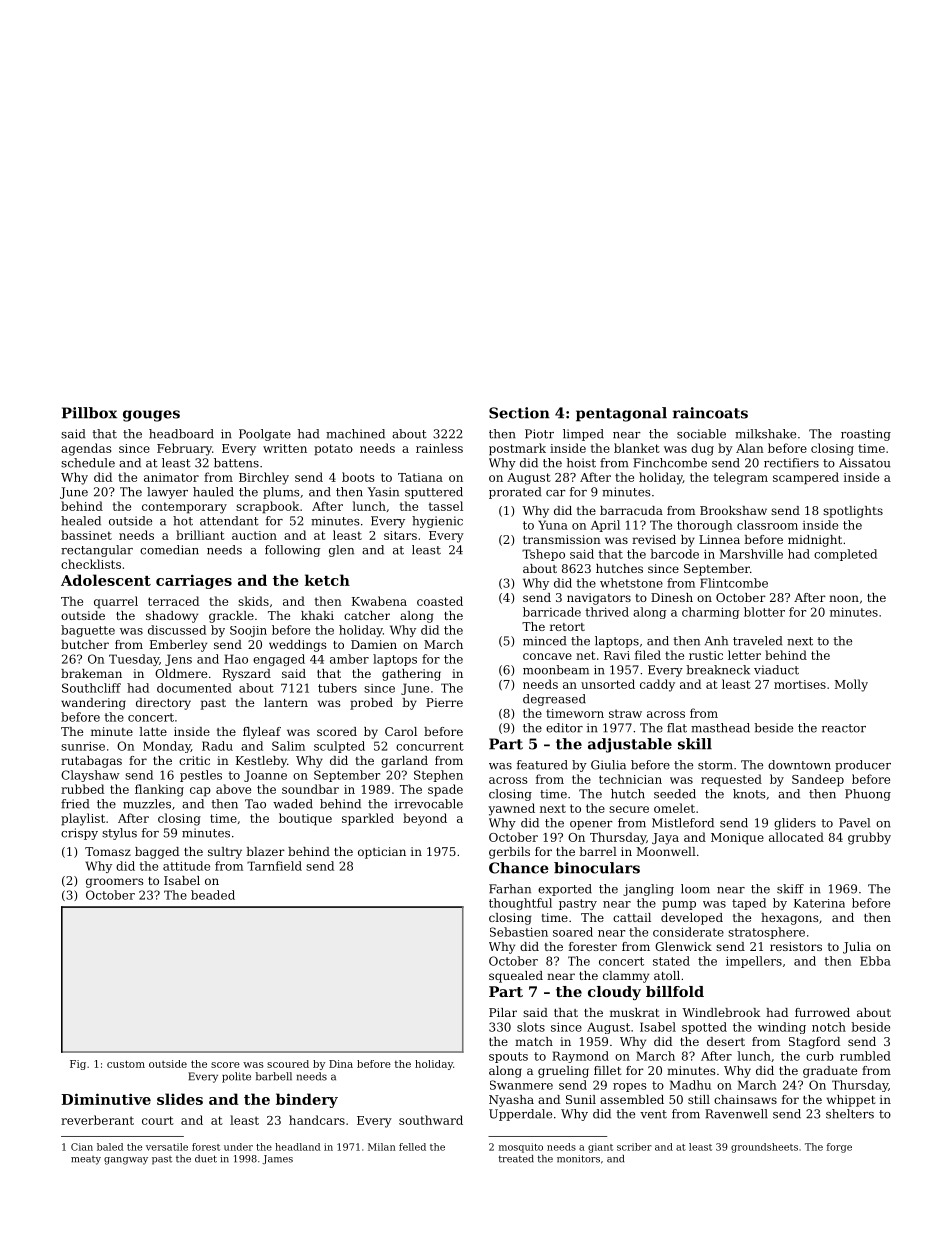 The height and width of the screenshot is (1233, 952). What do you see at coordinates (718, 670) in the screenshot?
I see `breakneck` at bounding box center [718, 670].
